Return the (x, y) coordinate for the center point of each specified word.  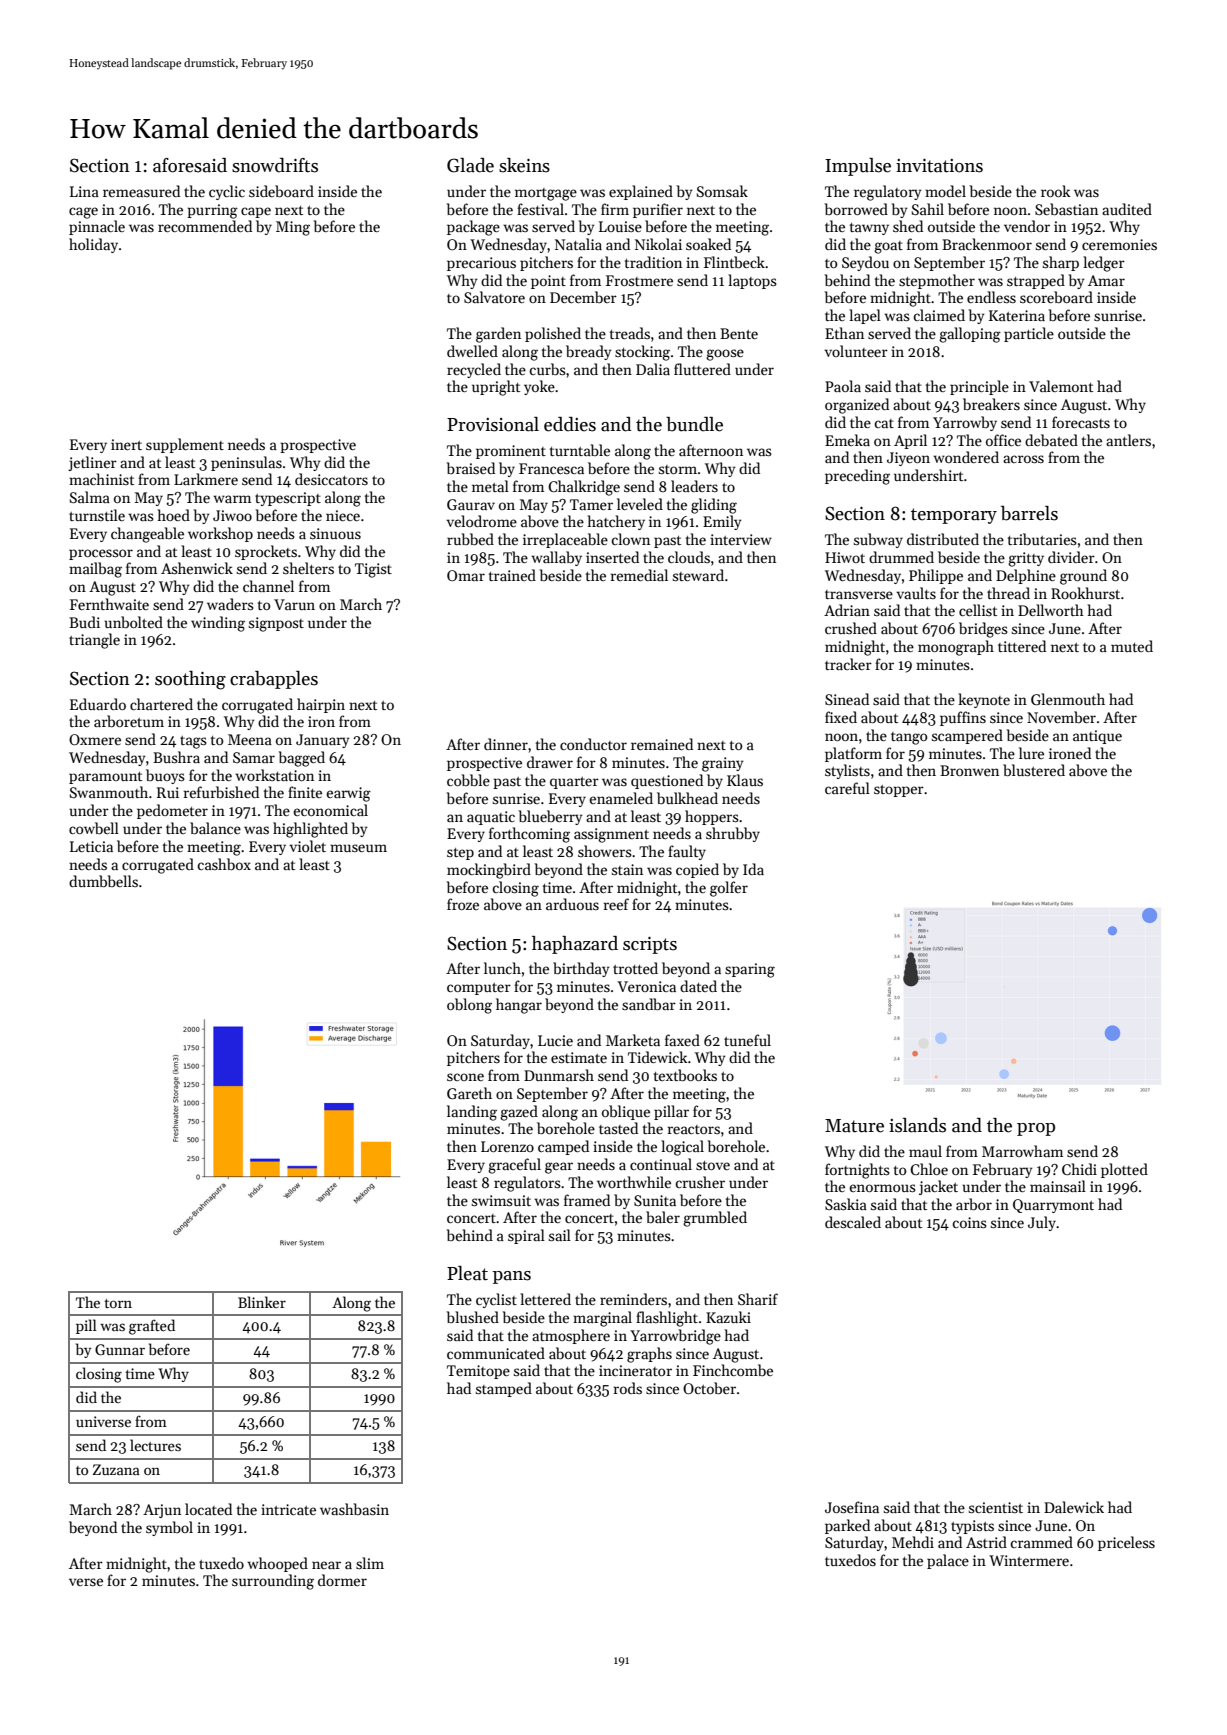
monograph (956, 648)
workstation (274, 775)
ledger (1104, 264)
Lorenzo (507, 1146)
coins (969, 1222)
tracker (848, 664)
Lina (84, 191)
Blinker (262, 1302)
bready (589, 352)
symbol (169, 1528)
